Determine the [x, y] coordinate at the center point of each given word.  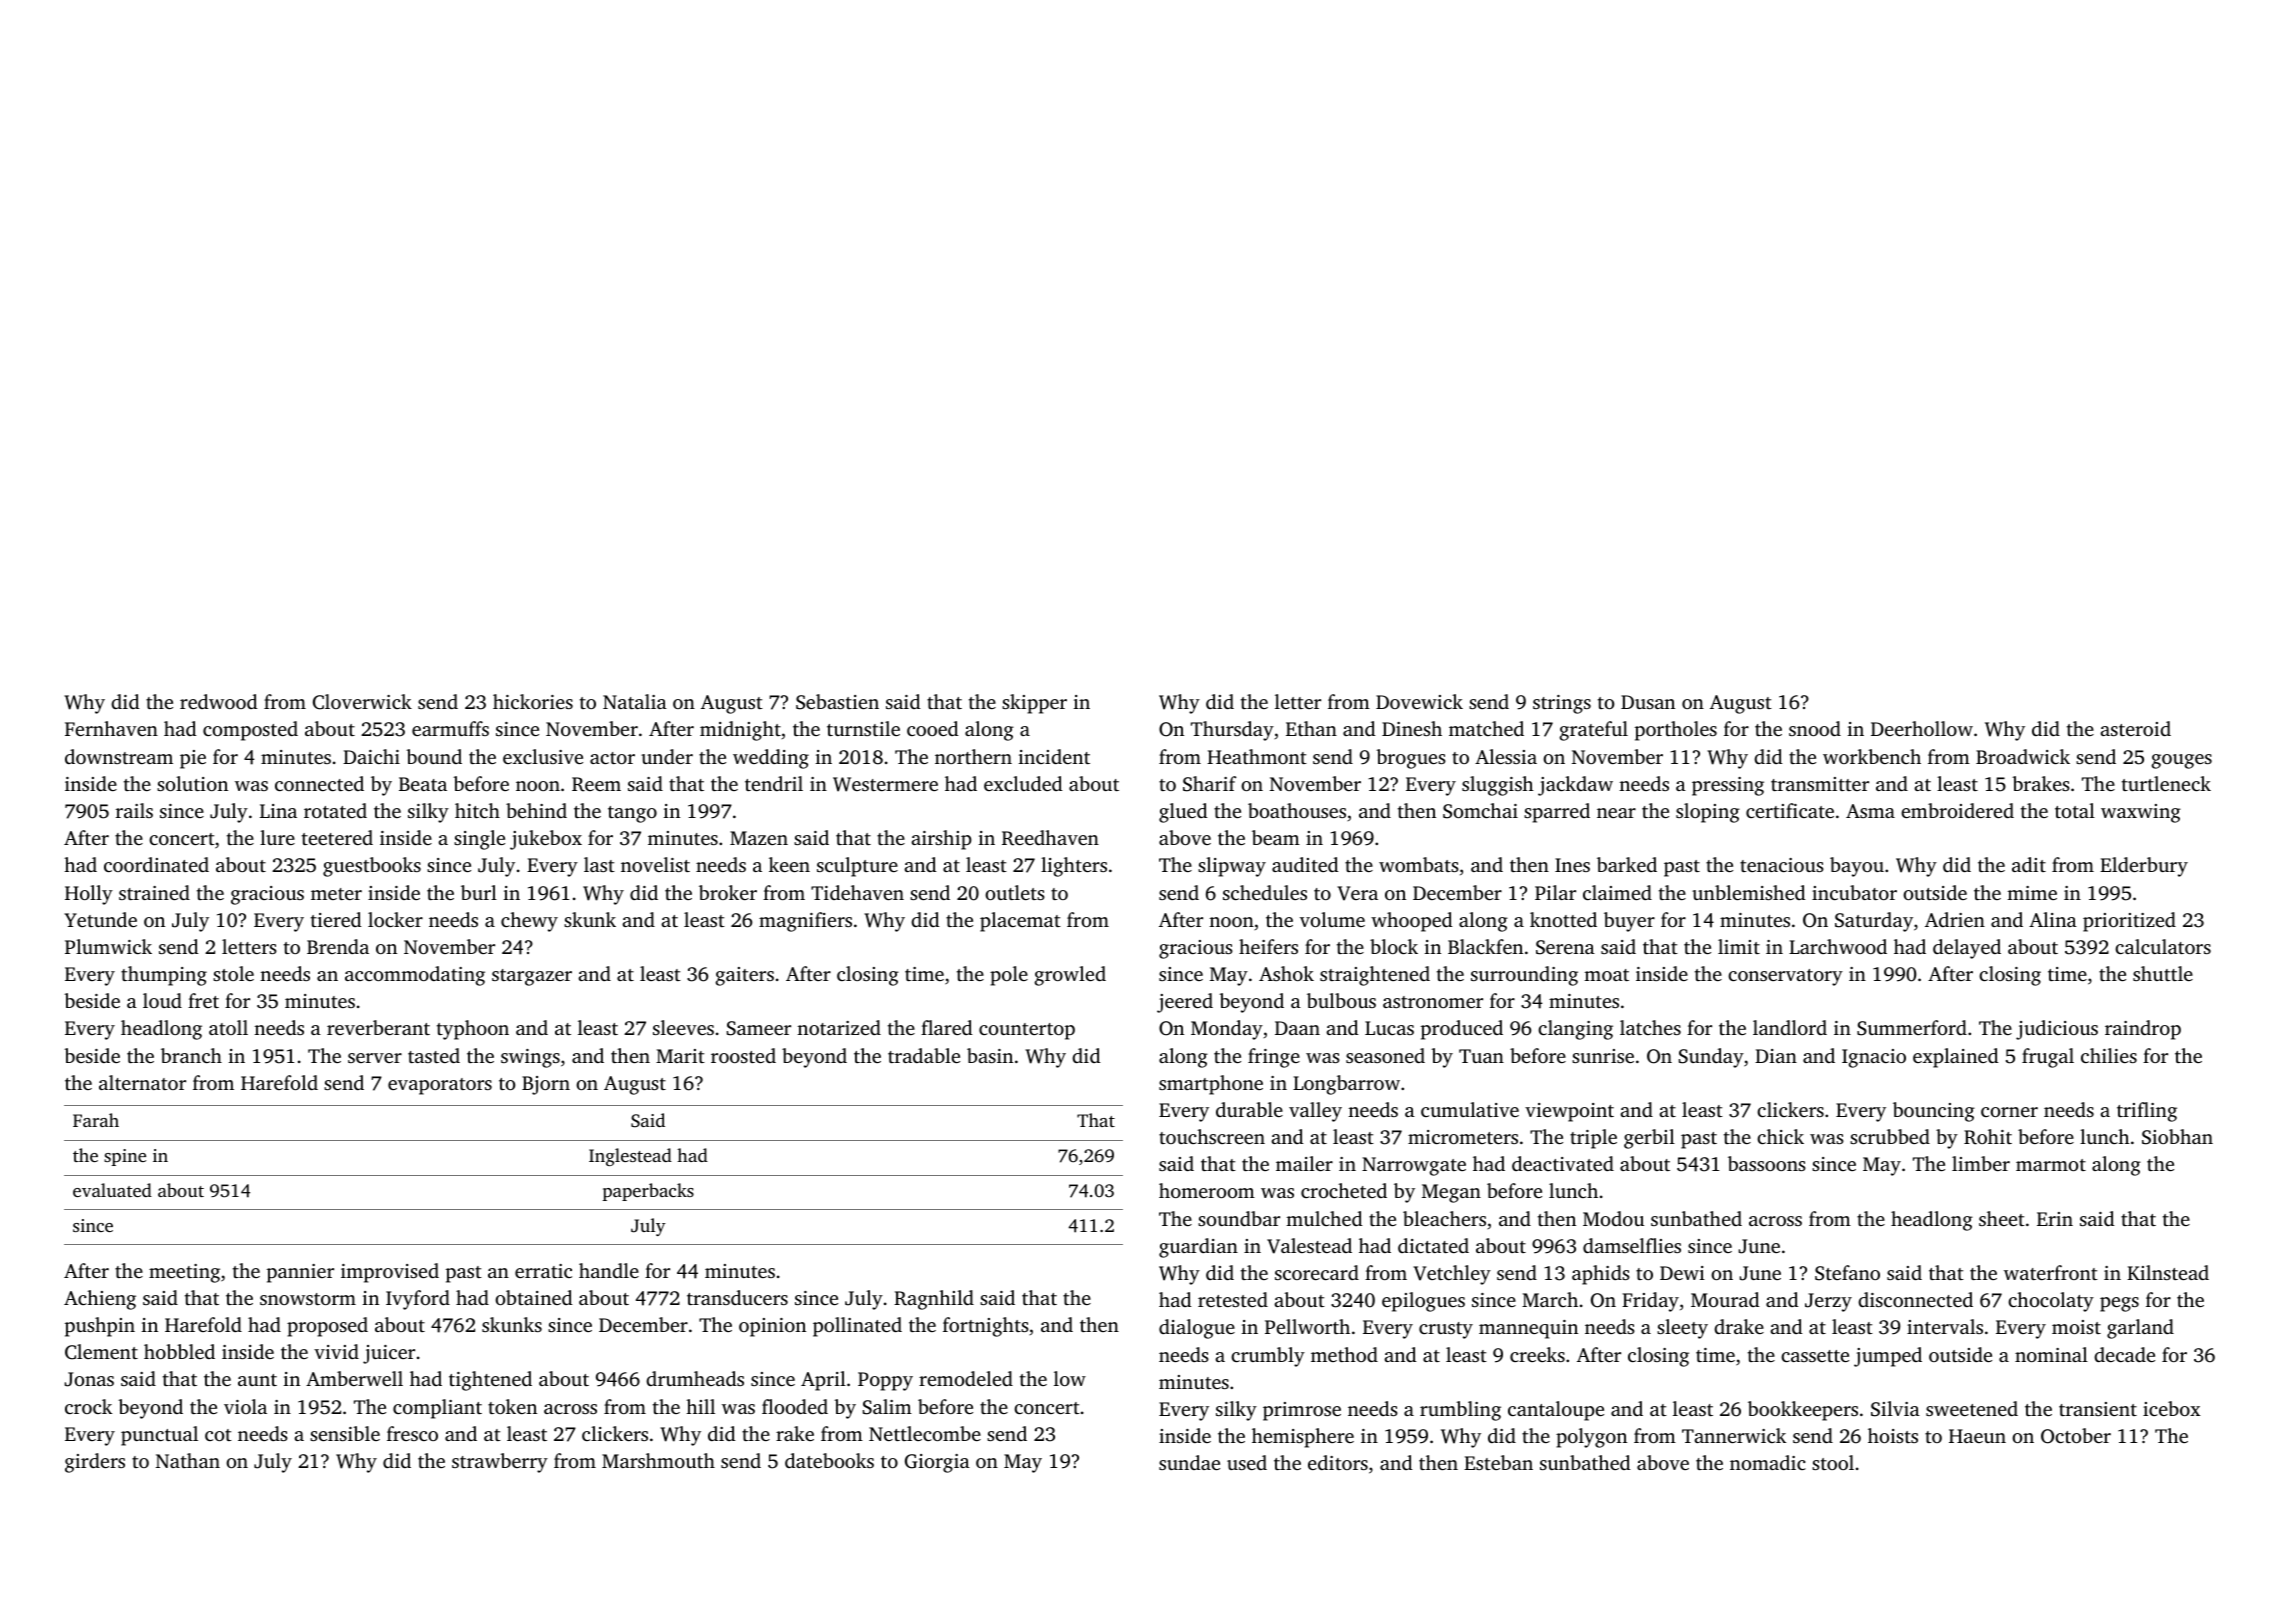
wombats [1419, 864]
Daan [1297, 1028]
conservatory [1785, 977]
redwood [219, 701]
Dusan [1648, 702]
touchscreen [1212, 1136]
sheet [2002, 1218]
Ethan [1311, 728]
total [2075, 810]
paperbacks [648, 1192]
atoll [228, 1027]
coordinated [156, 864]
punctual [159, 1436]
